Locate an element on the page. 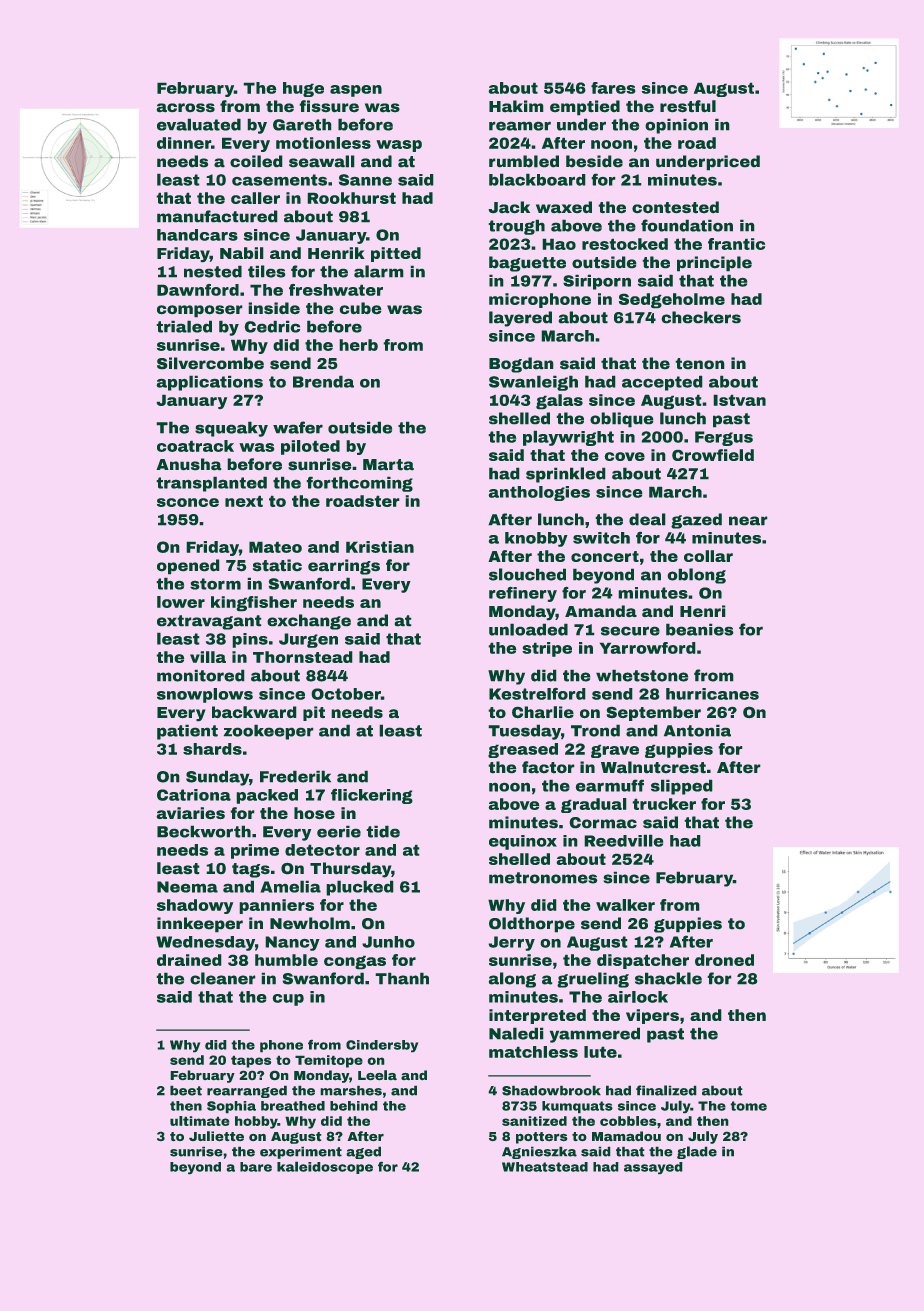  droned is located at coordinates (724, 960).
